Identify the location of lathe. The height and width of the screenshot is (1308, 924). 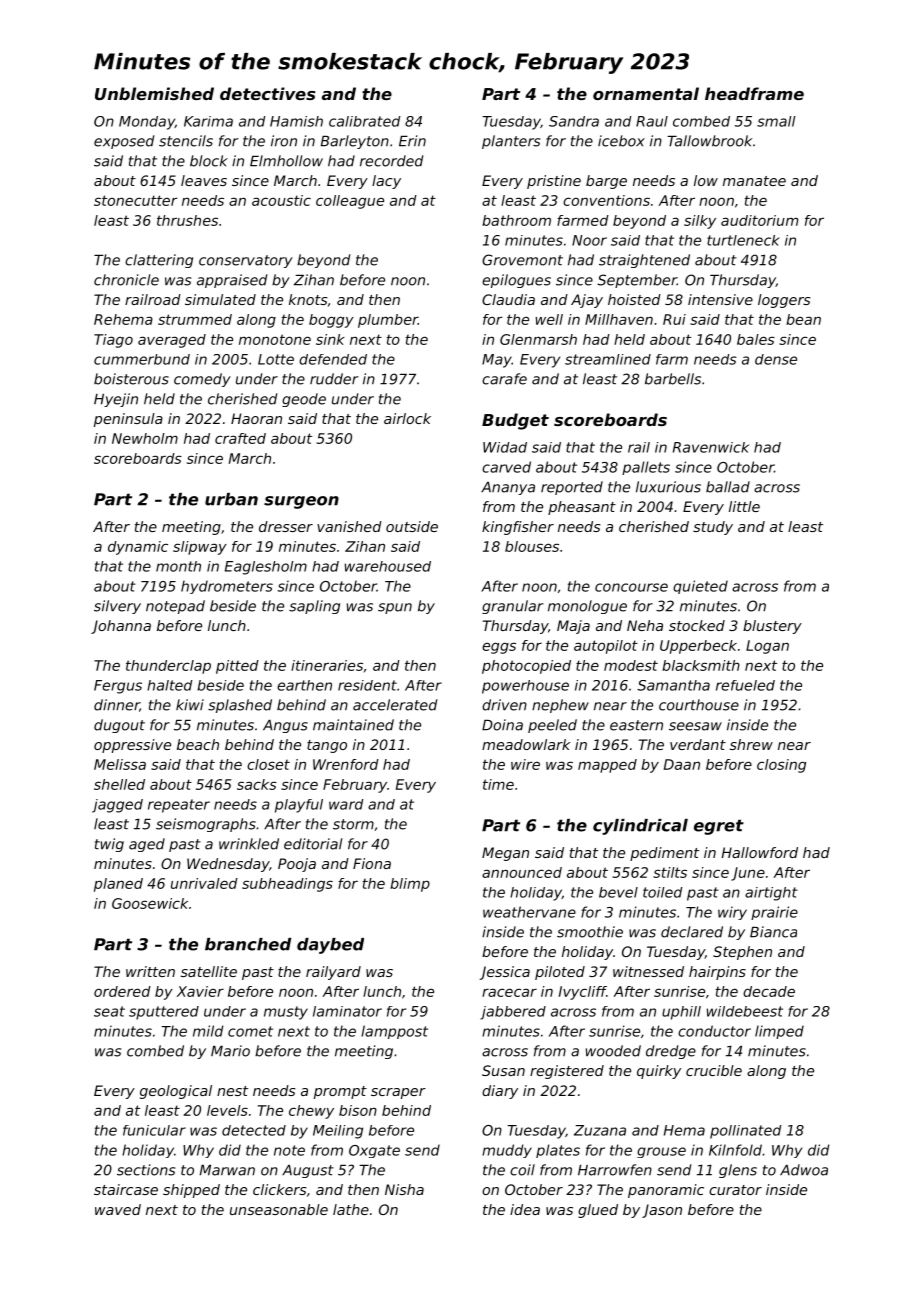
(351, 1209).
